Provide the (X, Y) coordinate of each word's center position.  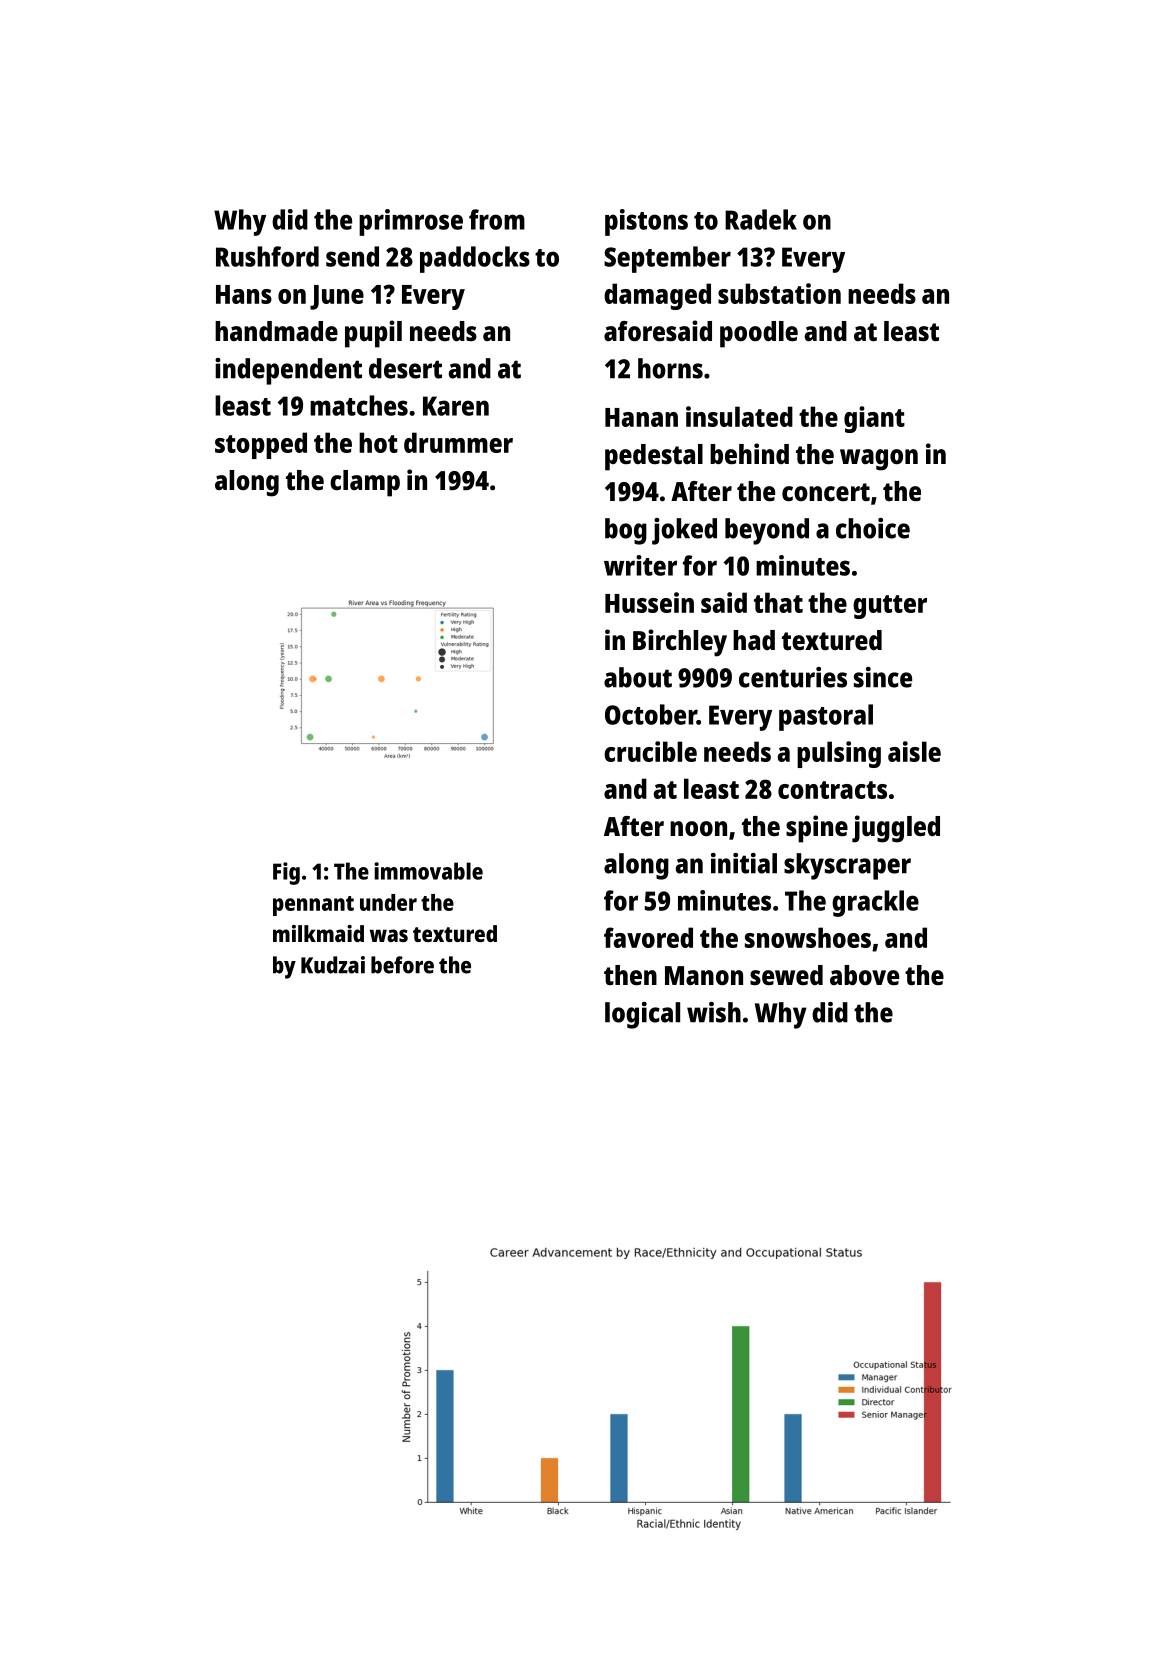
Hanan (641, 417)
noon (698, 828)
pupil (373, 334)
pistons (646, 222)
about (638, 677)
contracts (832, 790)
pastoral (826, 717)
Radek (761, 219)
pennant (313, 906)
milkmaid (318, 933)
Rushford (267, 256)
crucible (650, 751)
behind (749, 454)
